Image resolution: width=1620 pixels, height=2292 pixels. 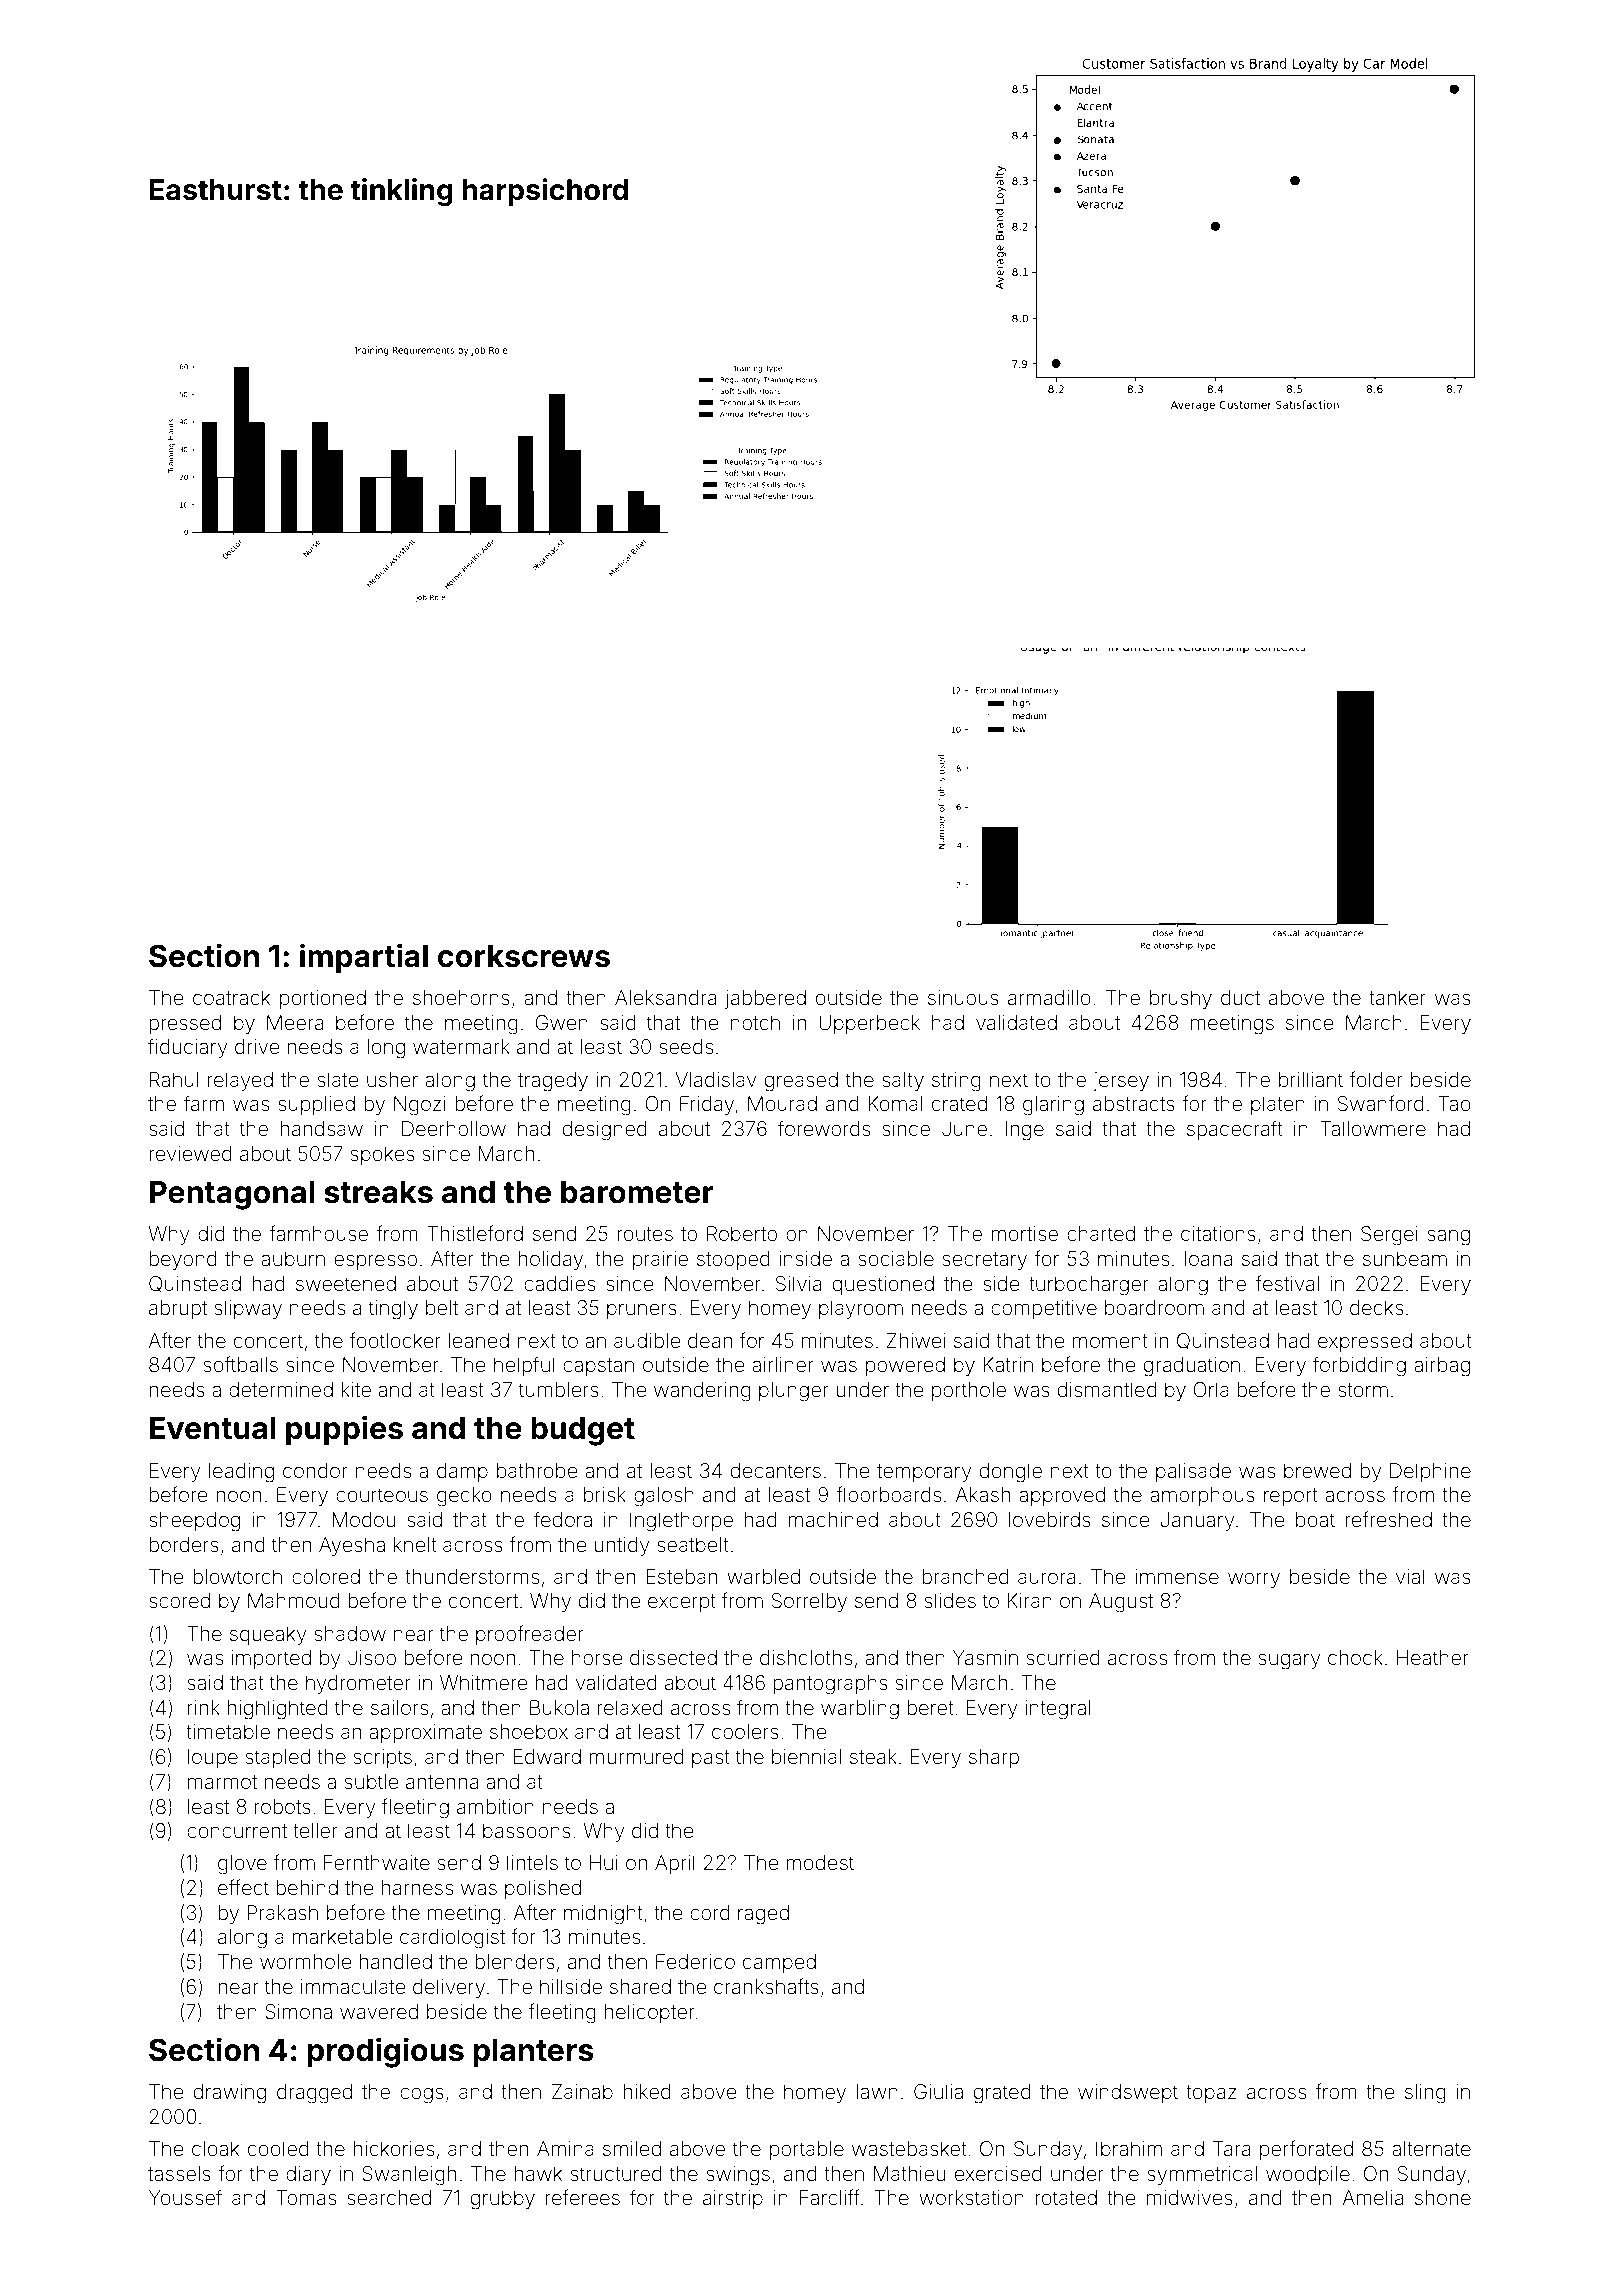 I want to click on designed, so click(x=605, y=1131).
